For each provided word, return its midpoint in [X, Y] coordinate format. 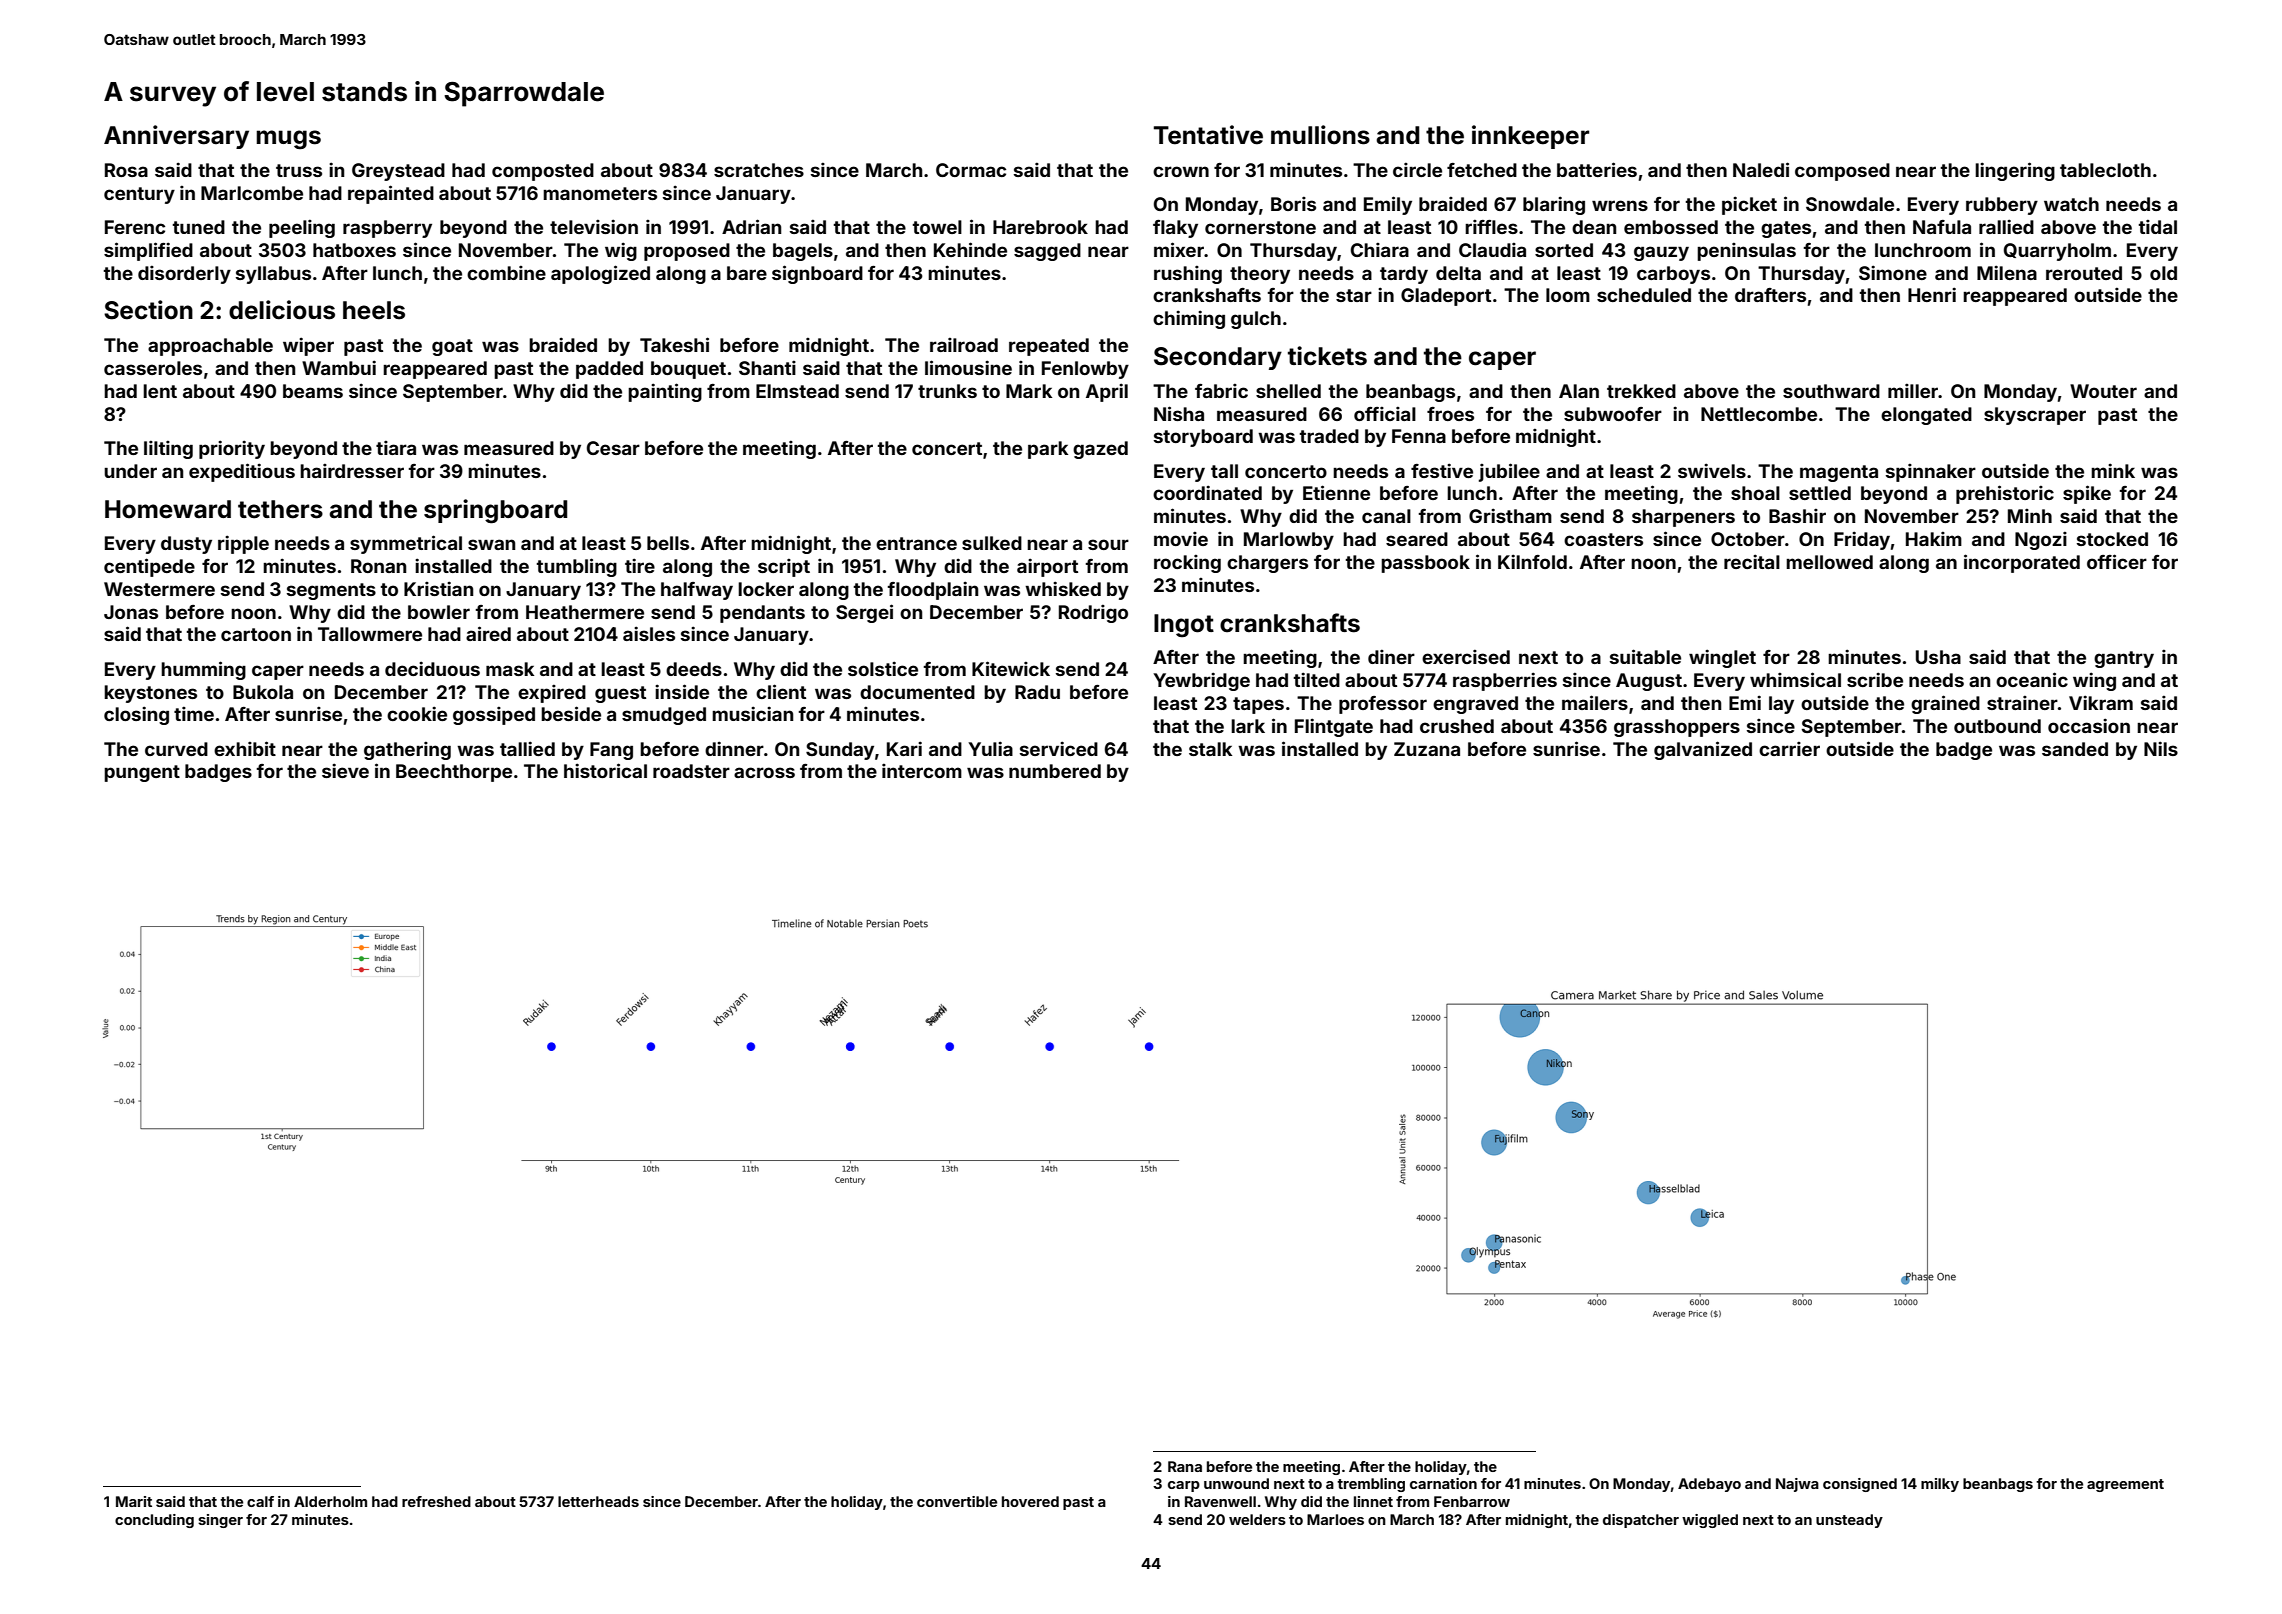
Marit [134, 1501]
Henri [1932, 294]
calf [260, 1501]
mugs [288, 140]
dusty [186, 545]
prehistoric [2005, 494]
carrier [1789, 748]
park [1048, 450]
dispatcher [1641, 1521]
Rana [1185, 1466]
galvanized [1703, 750]
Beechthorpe [454, 773]
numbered [1055, 771]
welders [1257, 1519]
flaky [1175, 229]
